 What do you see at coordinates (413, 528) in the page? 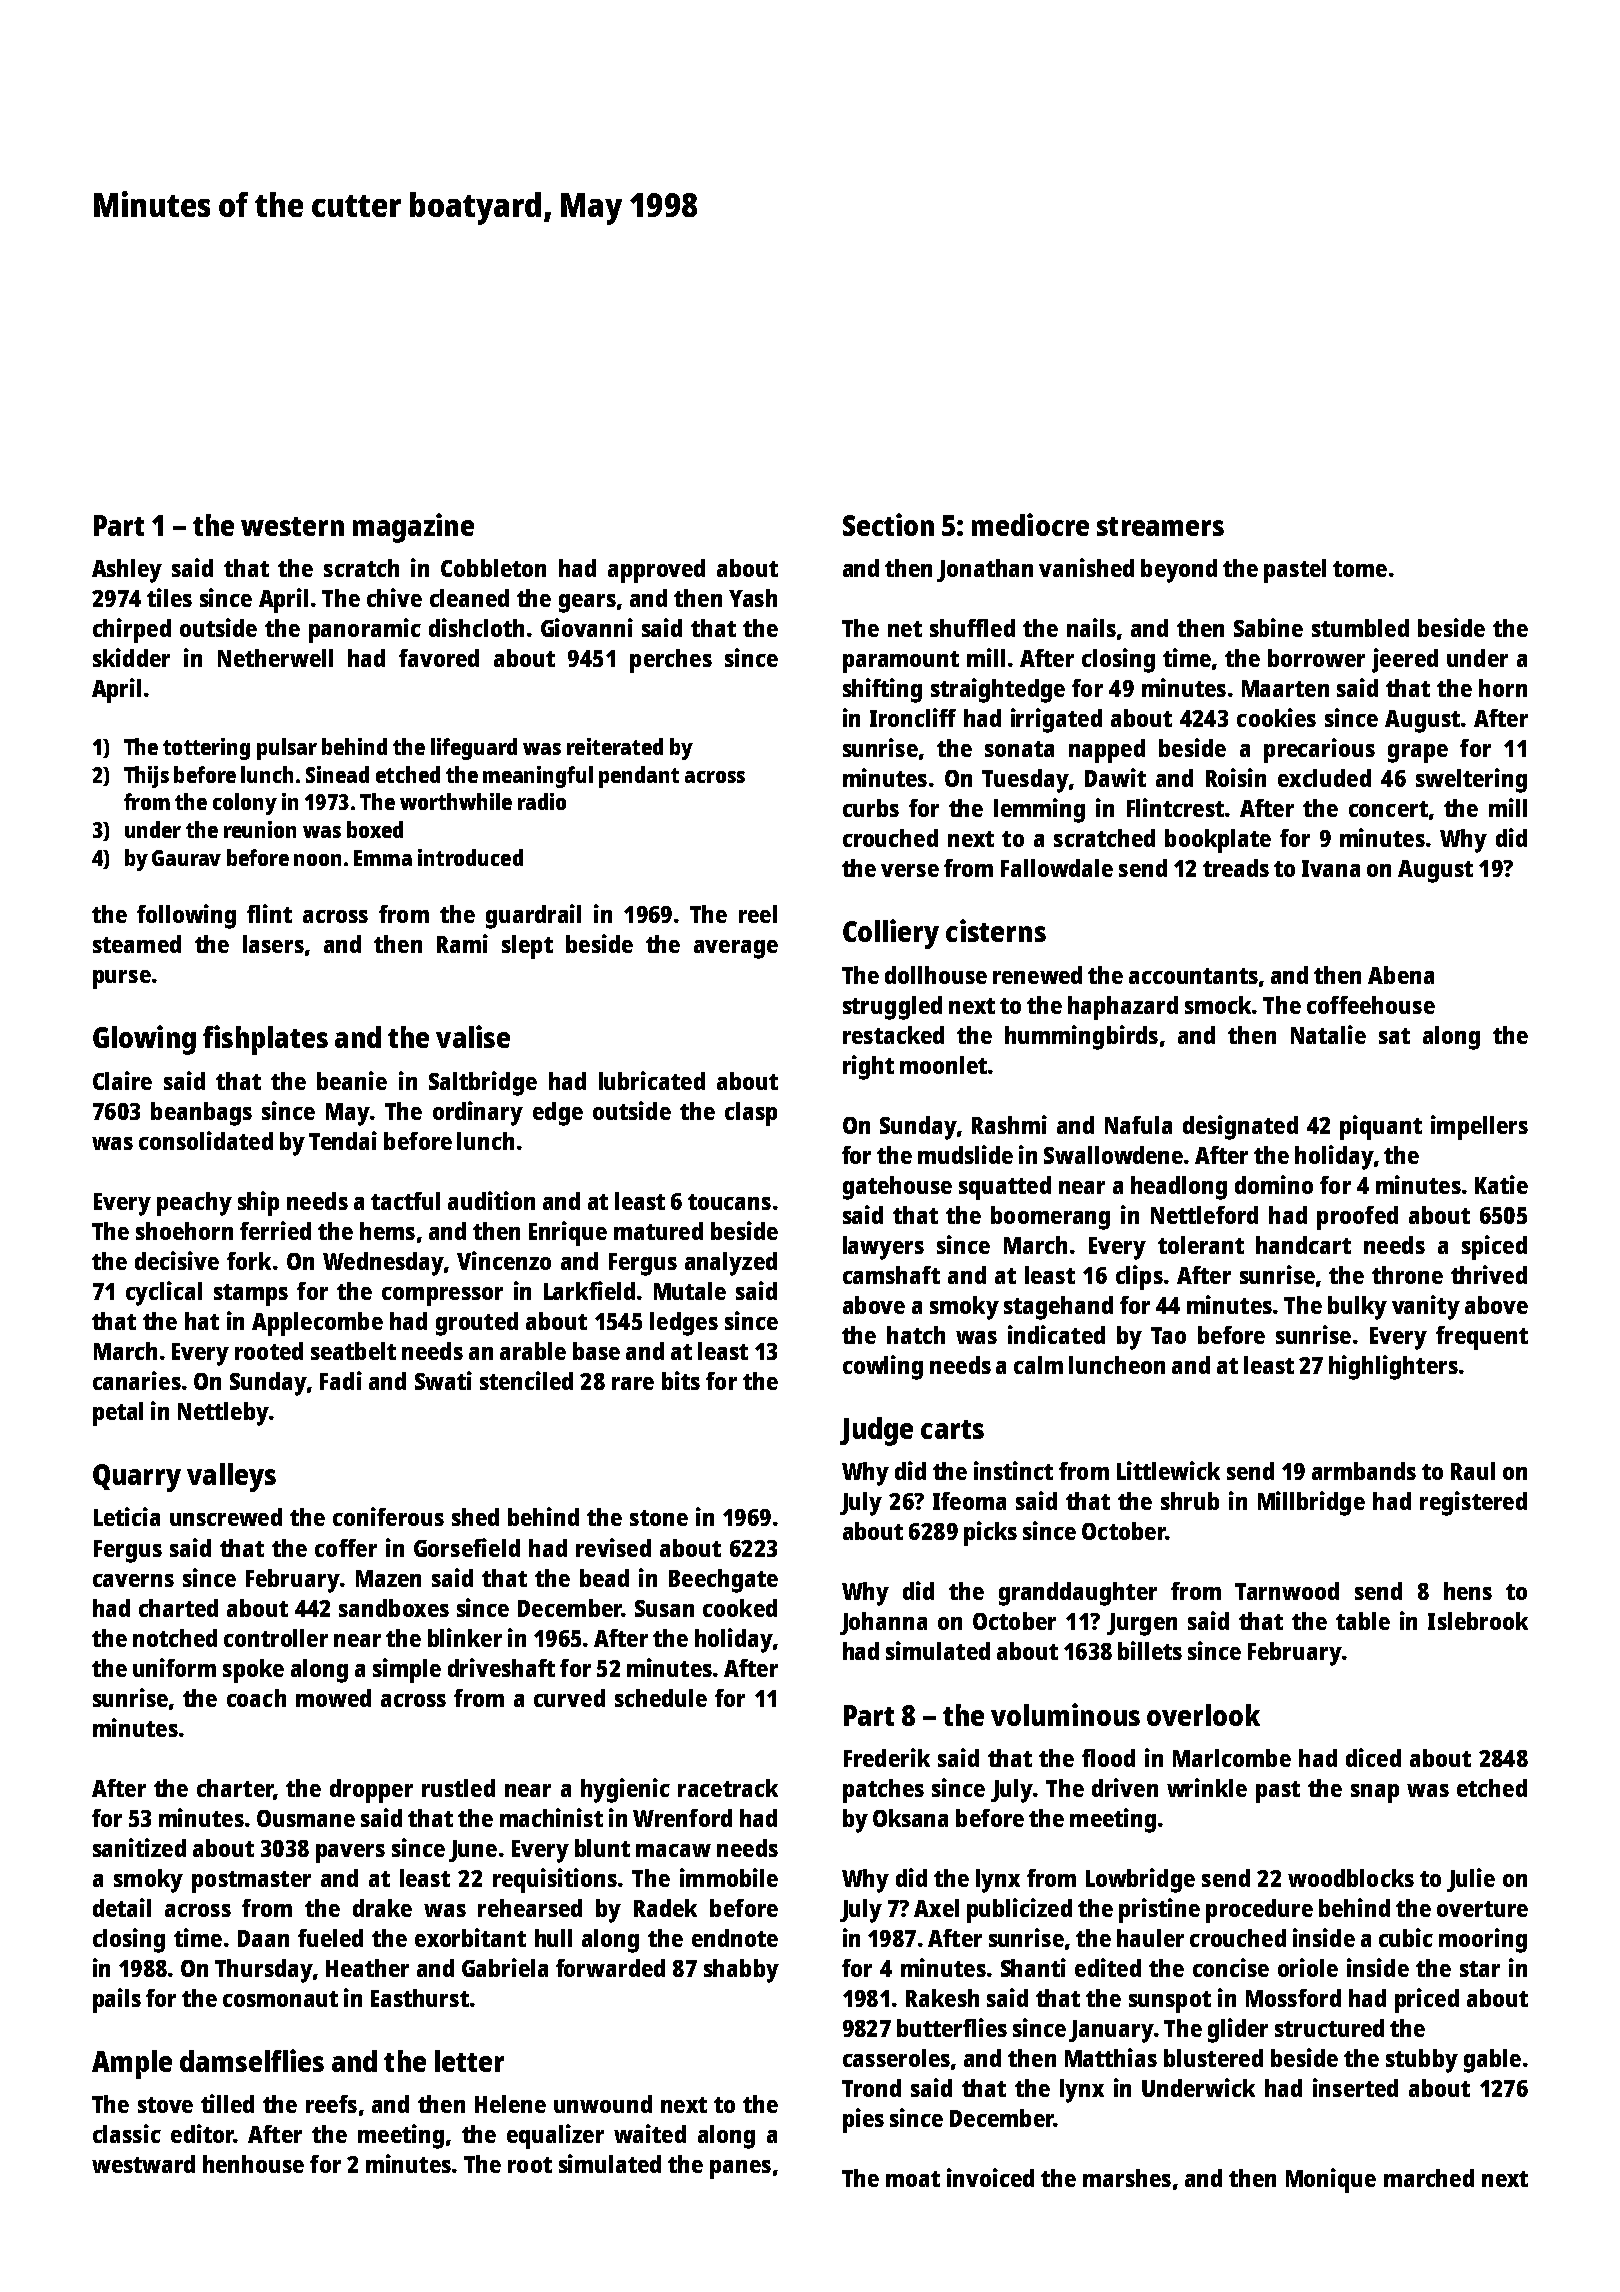
I see `magazine` at bounding box center [413, 528].
